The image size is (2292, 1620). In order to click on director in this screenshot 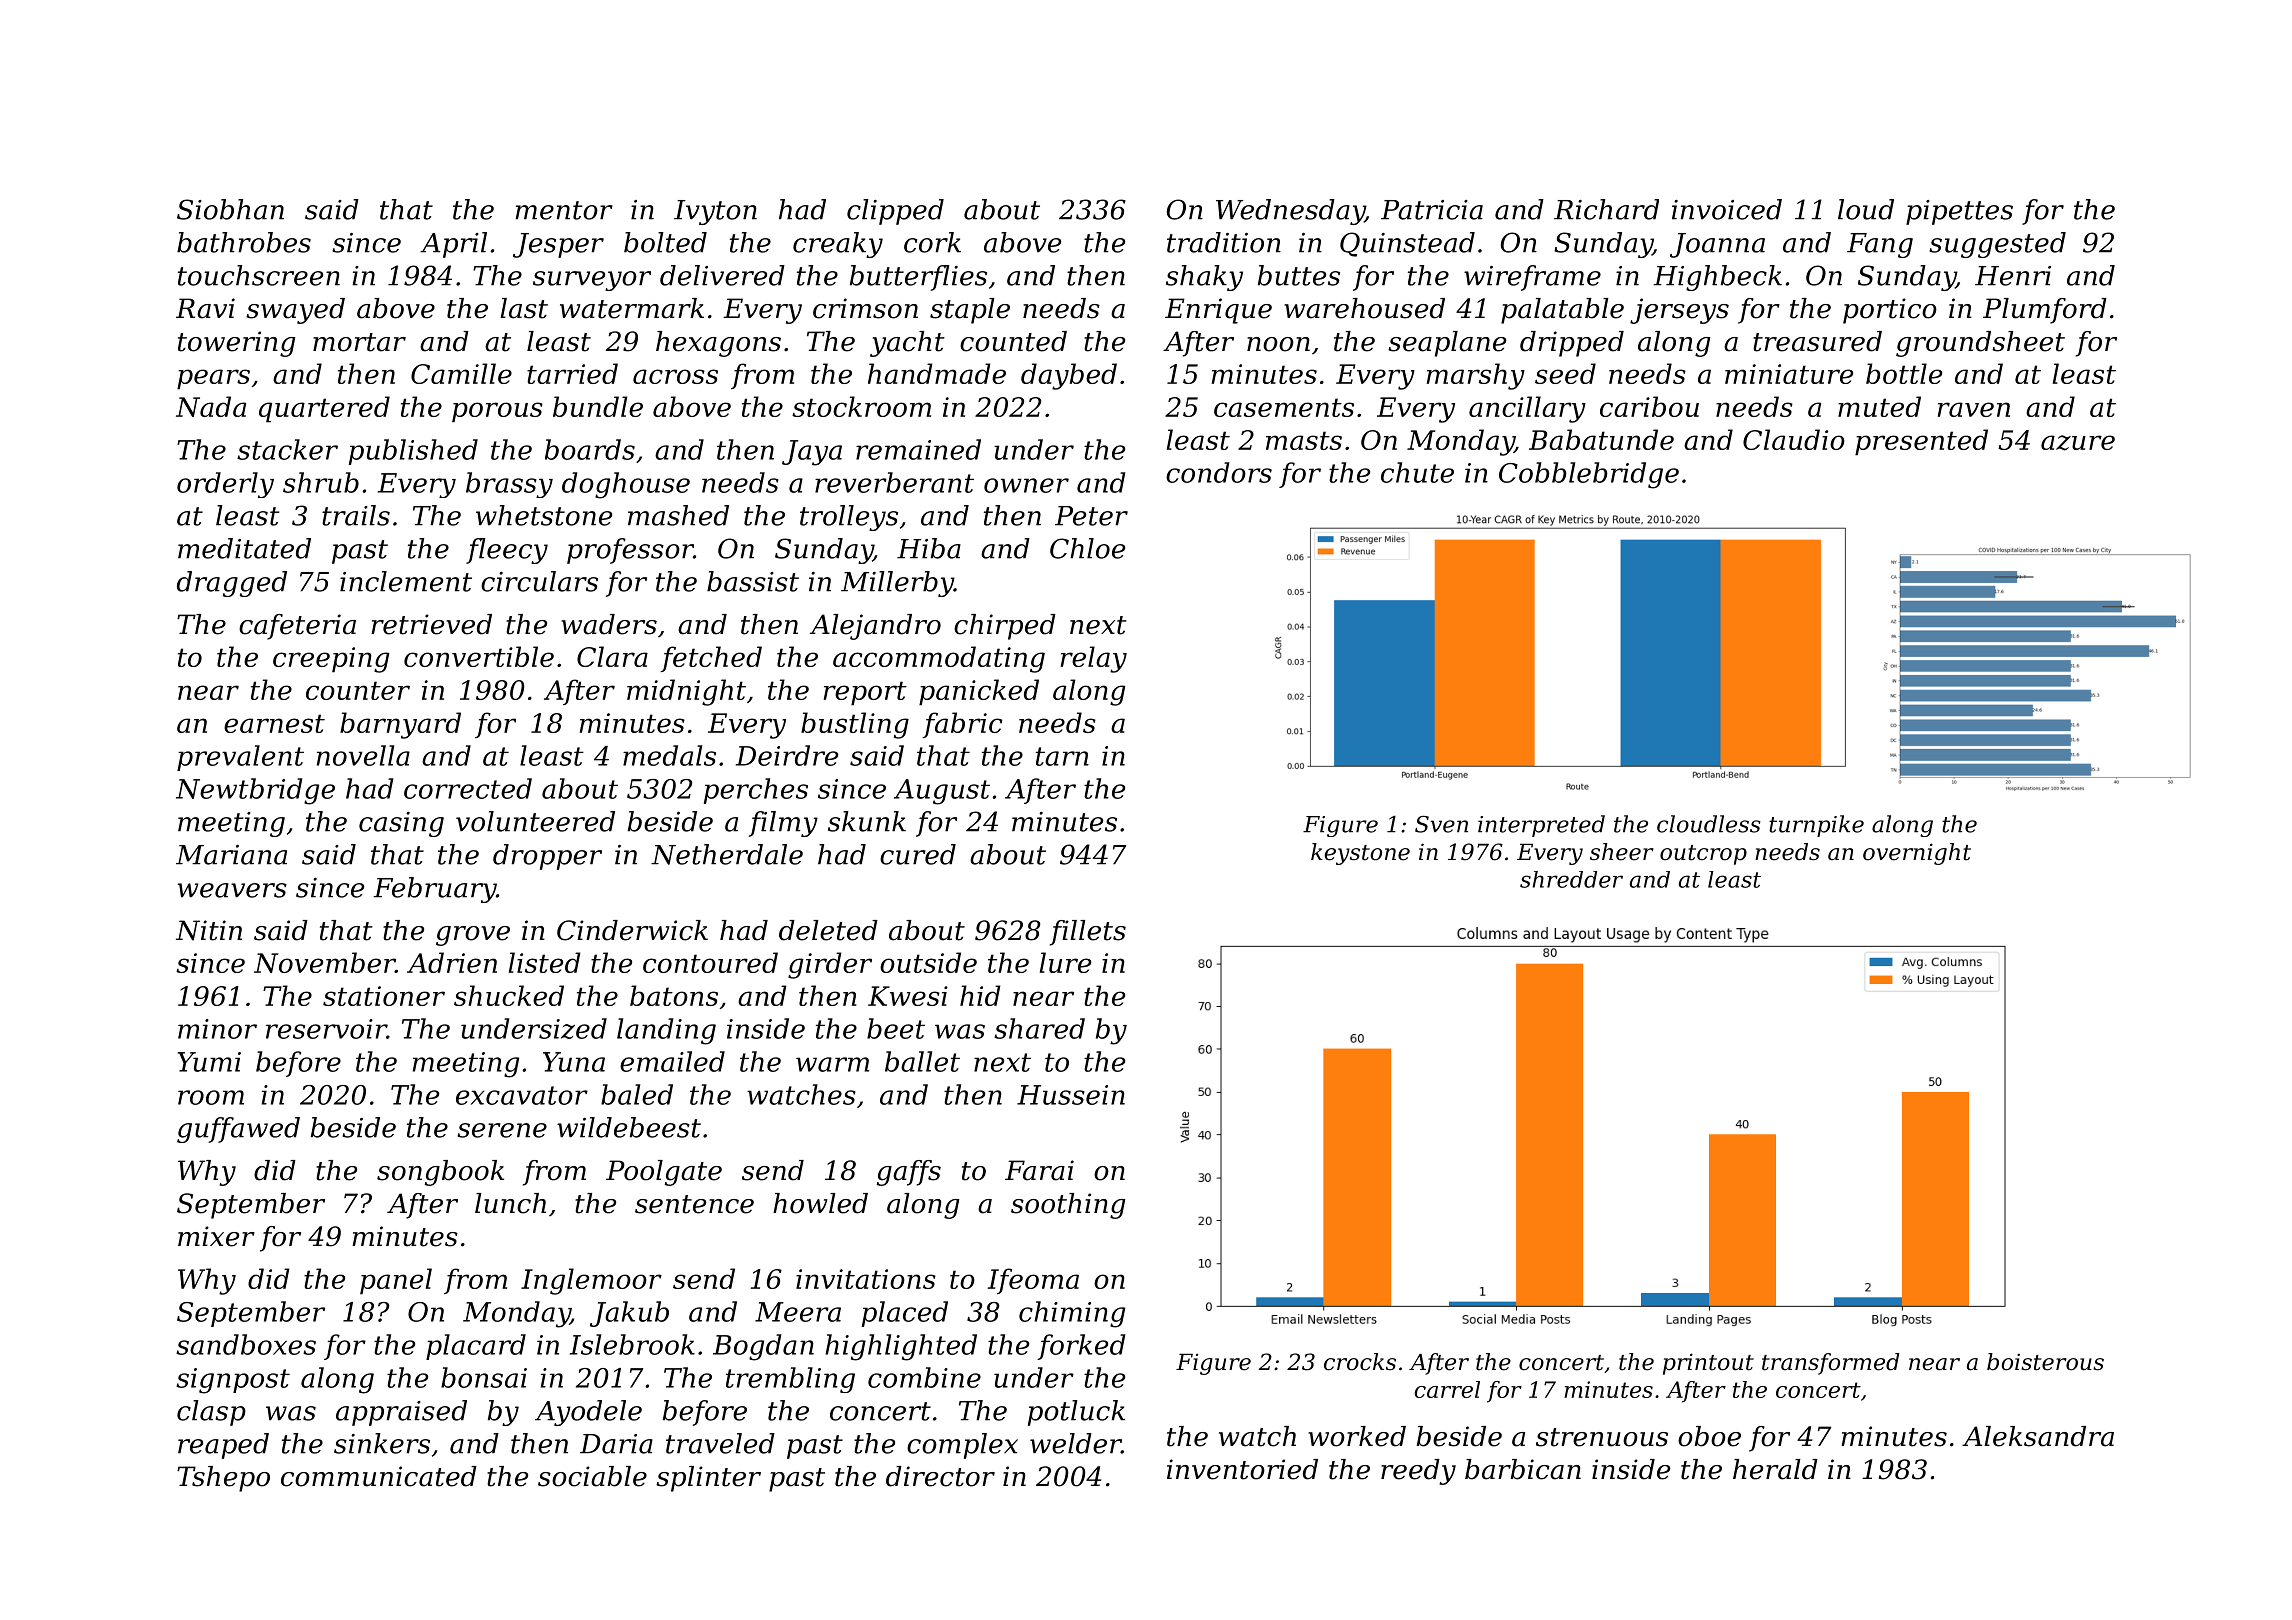, I will do `click(940, 1476)`.
